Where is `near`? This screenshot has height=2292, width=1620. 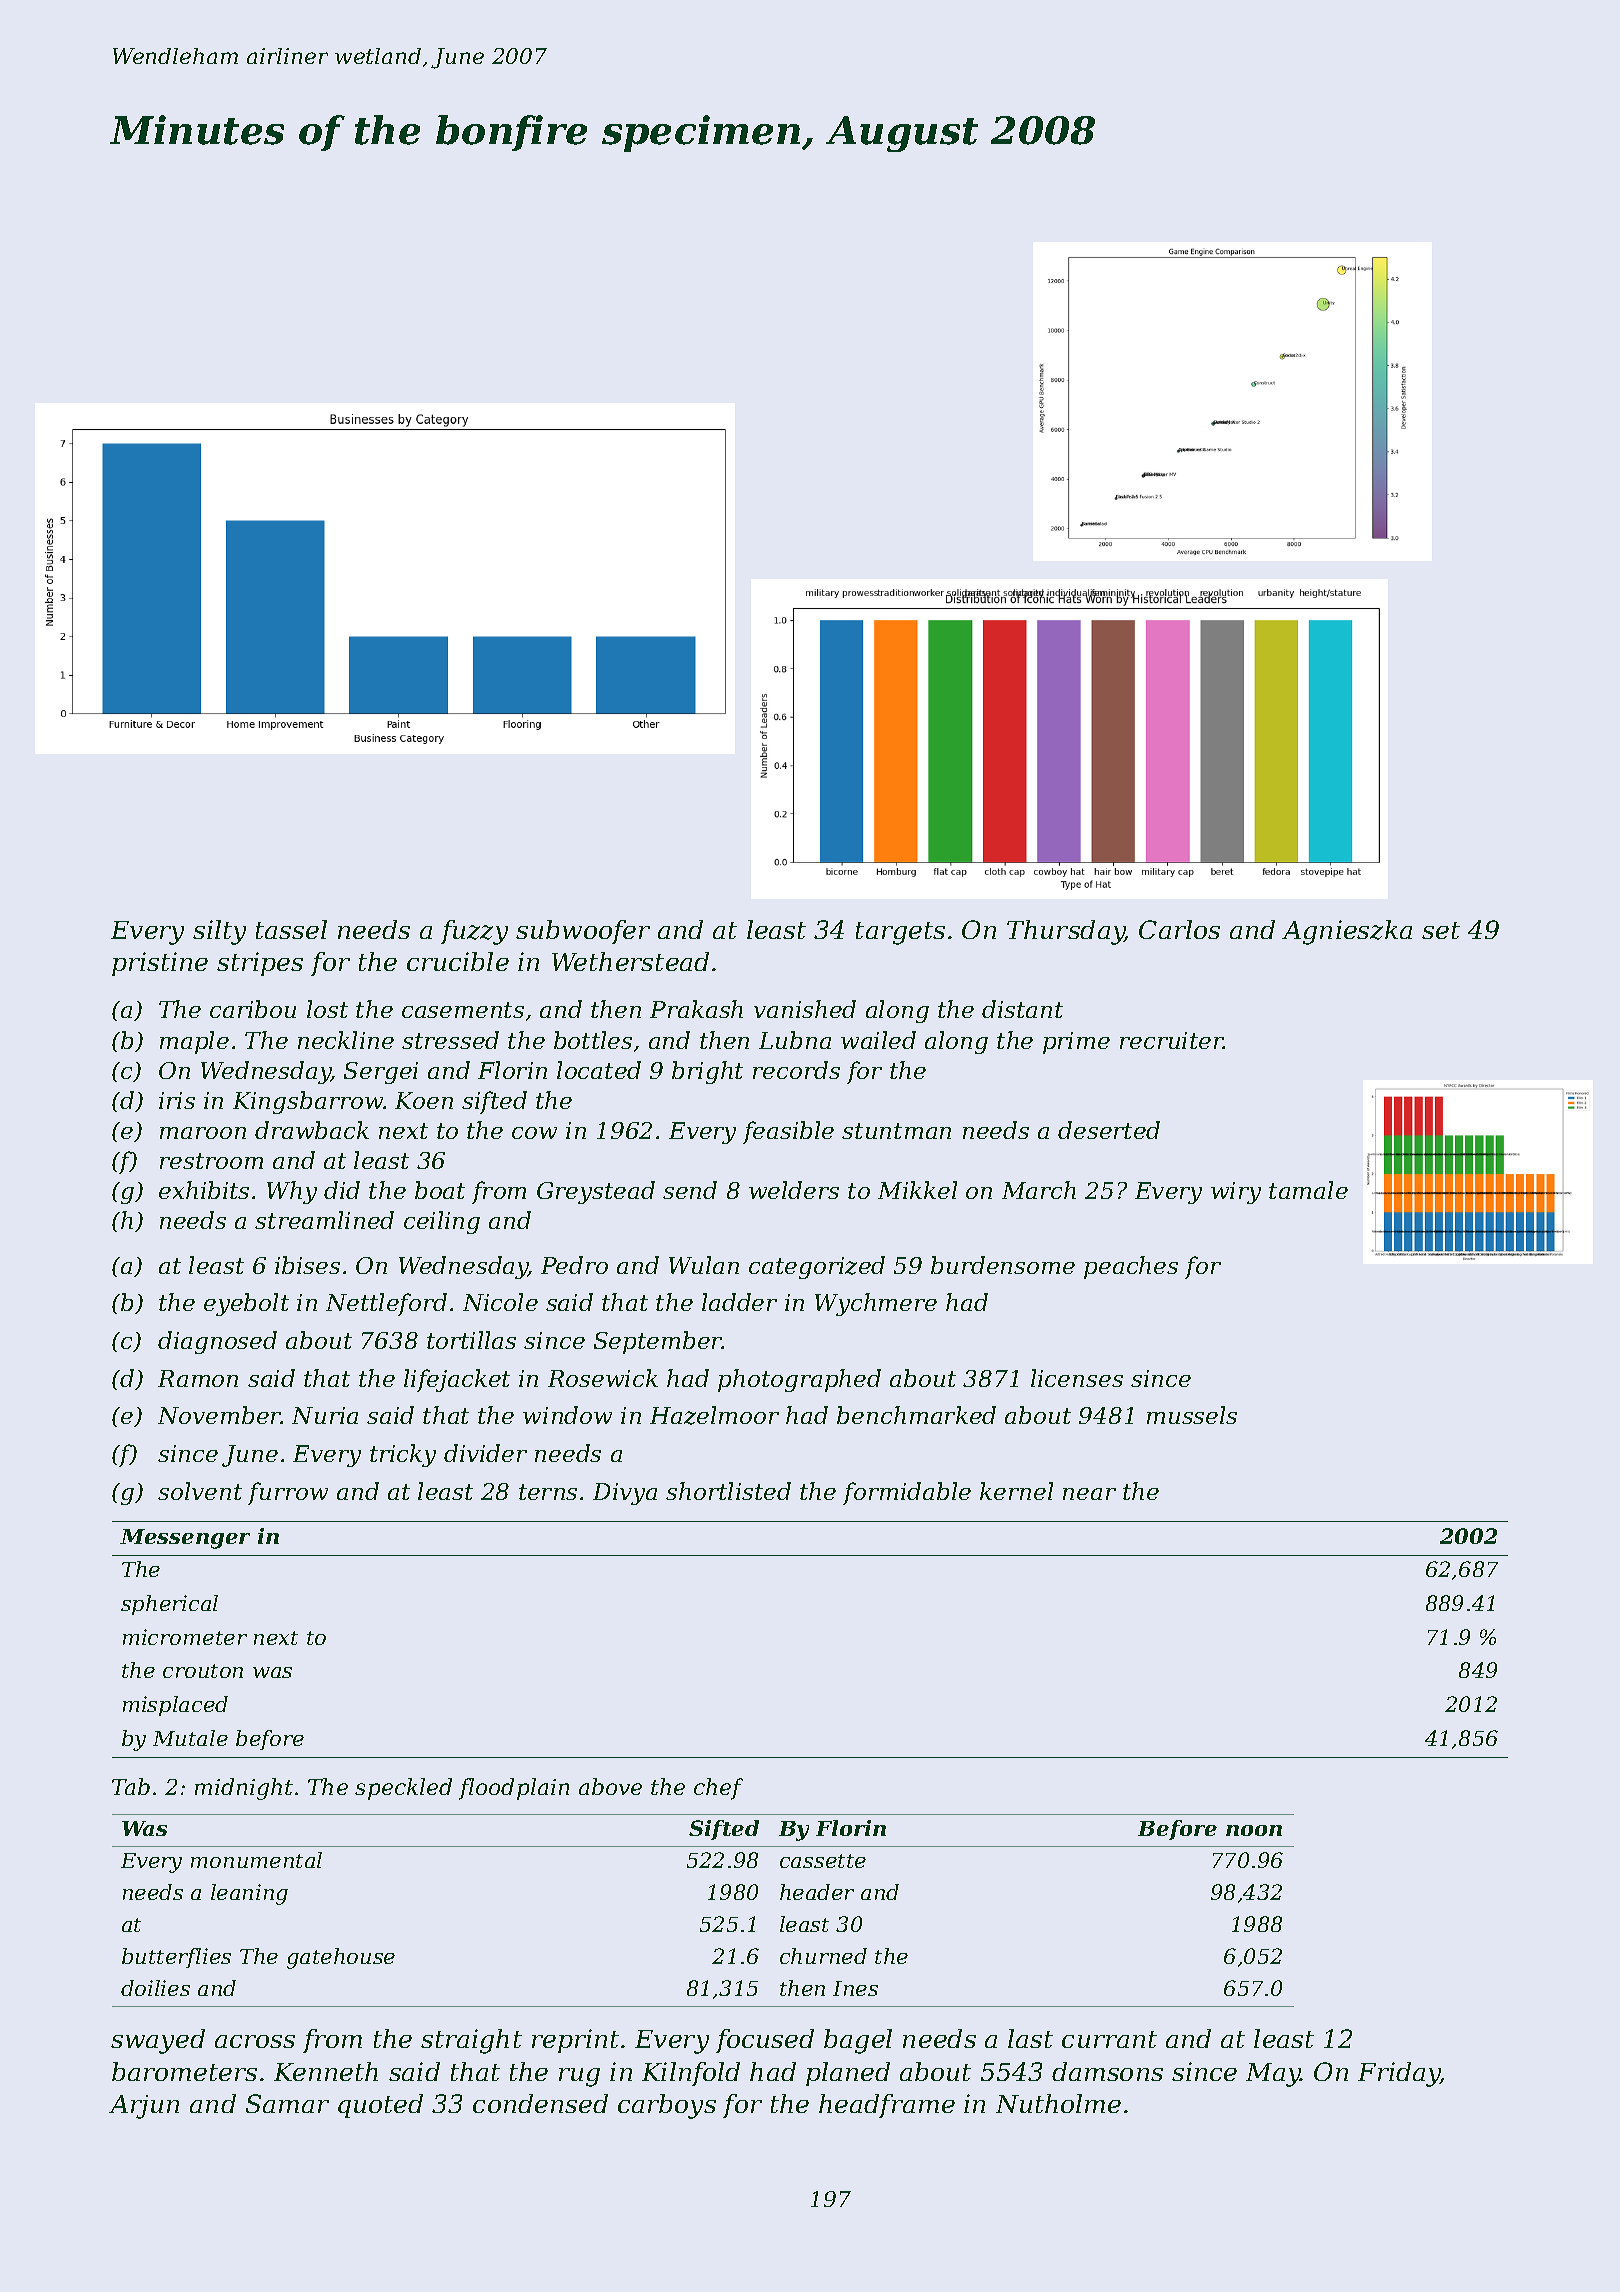 near is located at coordinates (1089, 1494).
